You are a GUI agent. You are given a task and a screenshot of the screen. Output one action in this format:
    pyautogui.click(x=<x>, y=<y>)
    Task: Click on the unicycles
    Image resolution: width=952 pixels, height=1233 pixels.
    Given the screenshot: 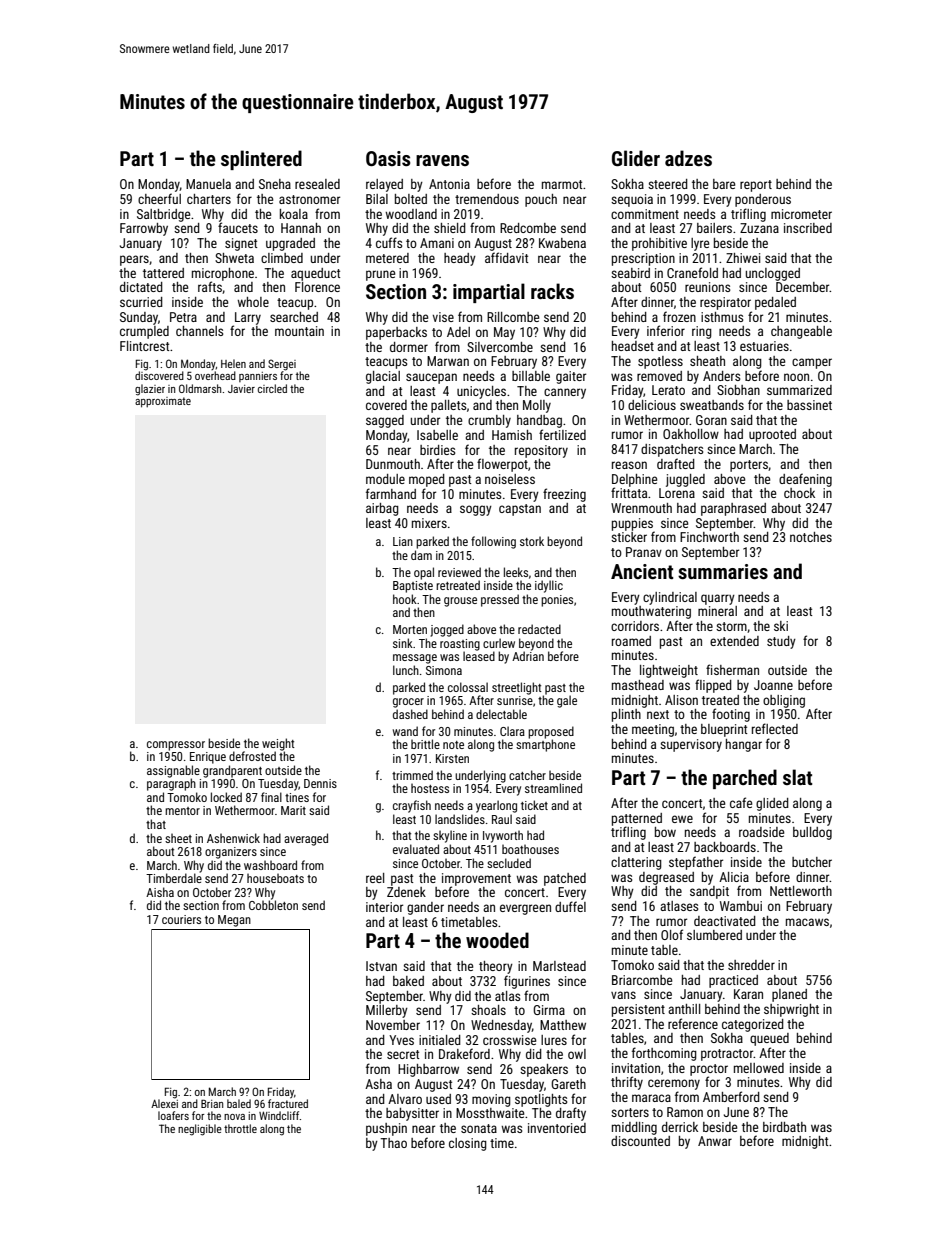 What is the action you would take?
    pyautogui.click(x=481, y=392)
